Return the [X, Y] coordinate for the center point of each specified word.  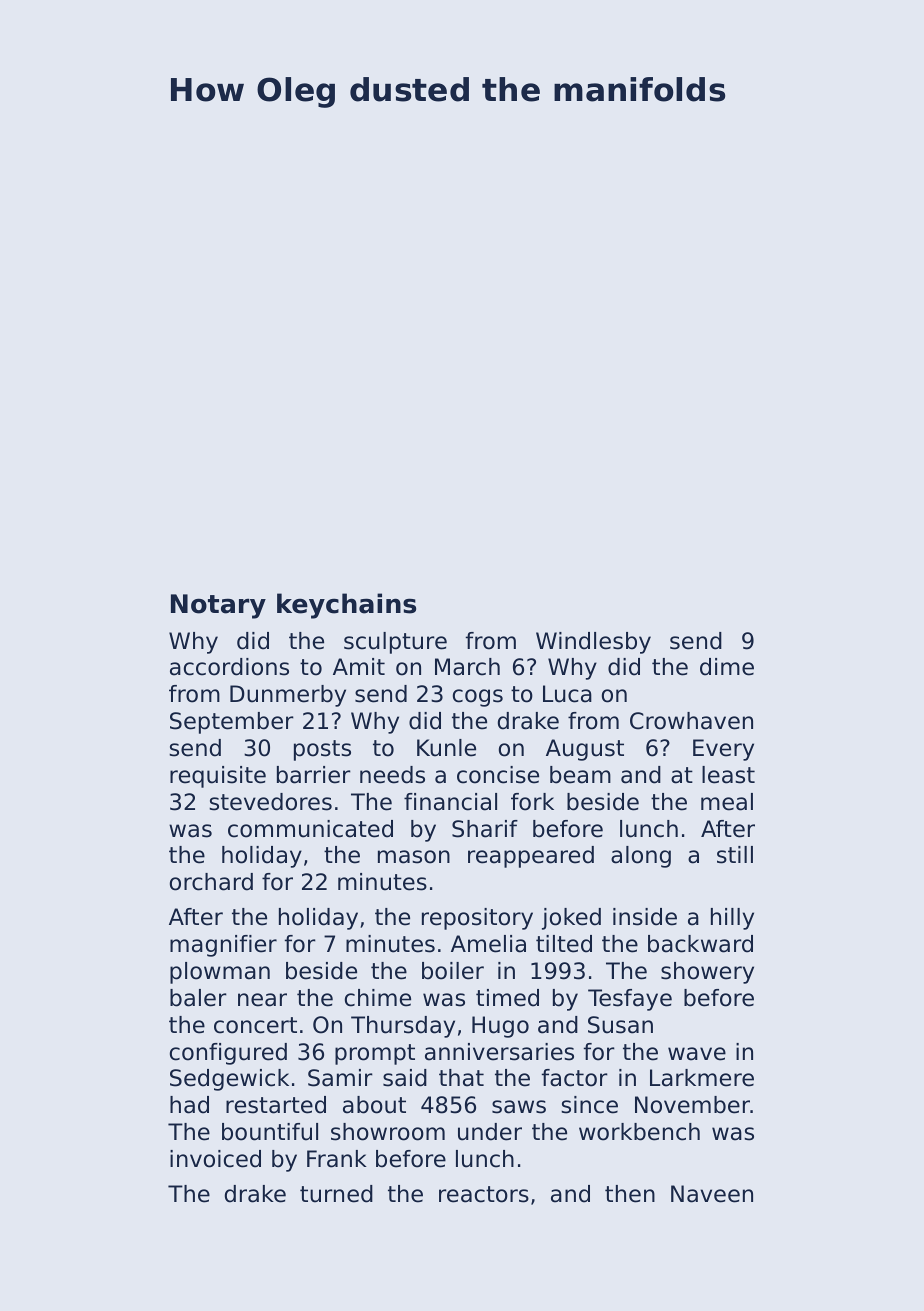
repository [477, 919]
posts [322, 750]
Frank [337, 1159]
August [585, 750]
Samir [340, 1078]
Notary [218, 606]
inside [645, 917]
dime [727, 667]
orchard [211, 882]
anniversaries [499, 1052]
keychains [346, 606]
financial [450, 802]
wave [697, 1054]
